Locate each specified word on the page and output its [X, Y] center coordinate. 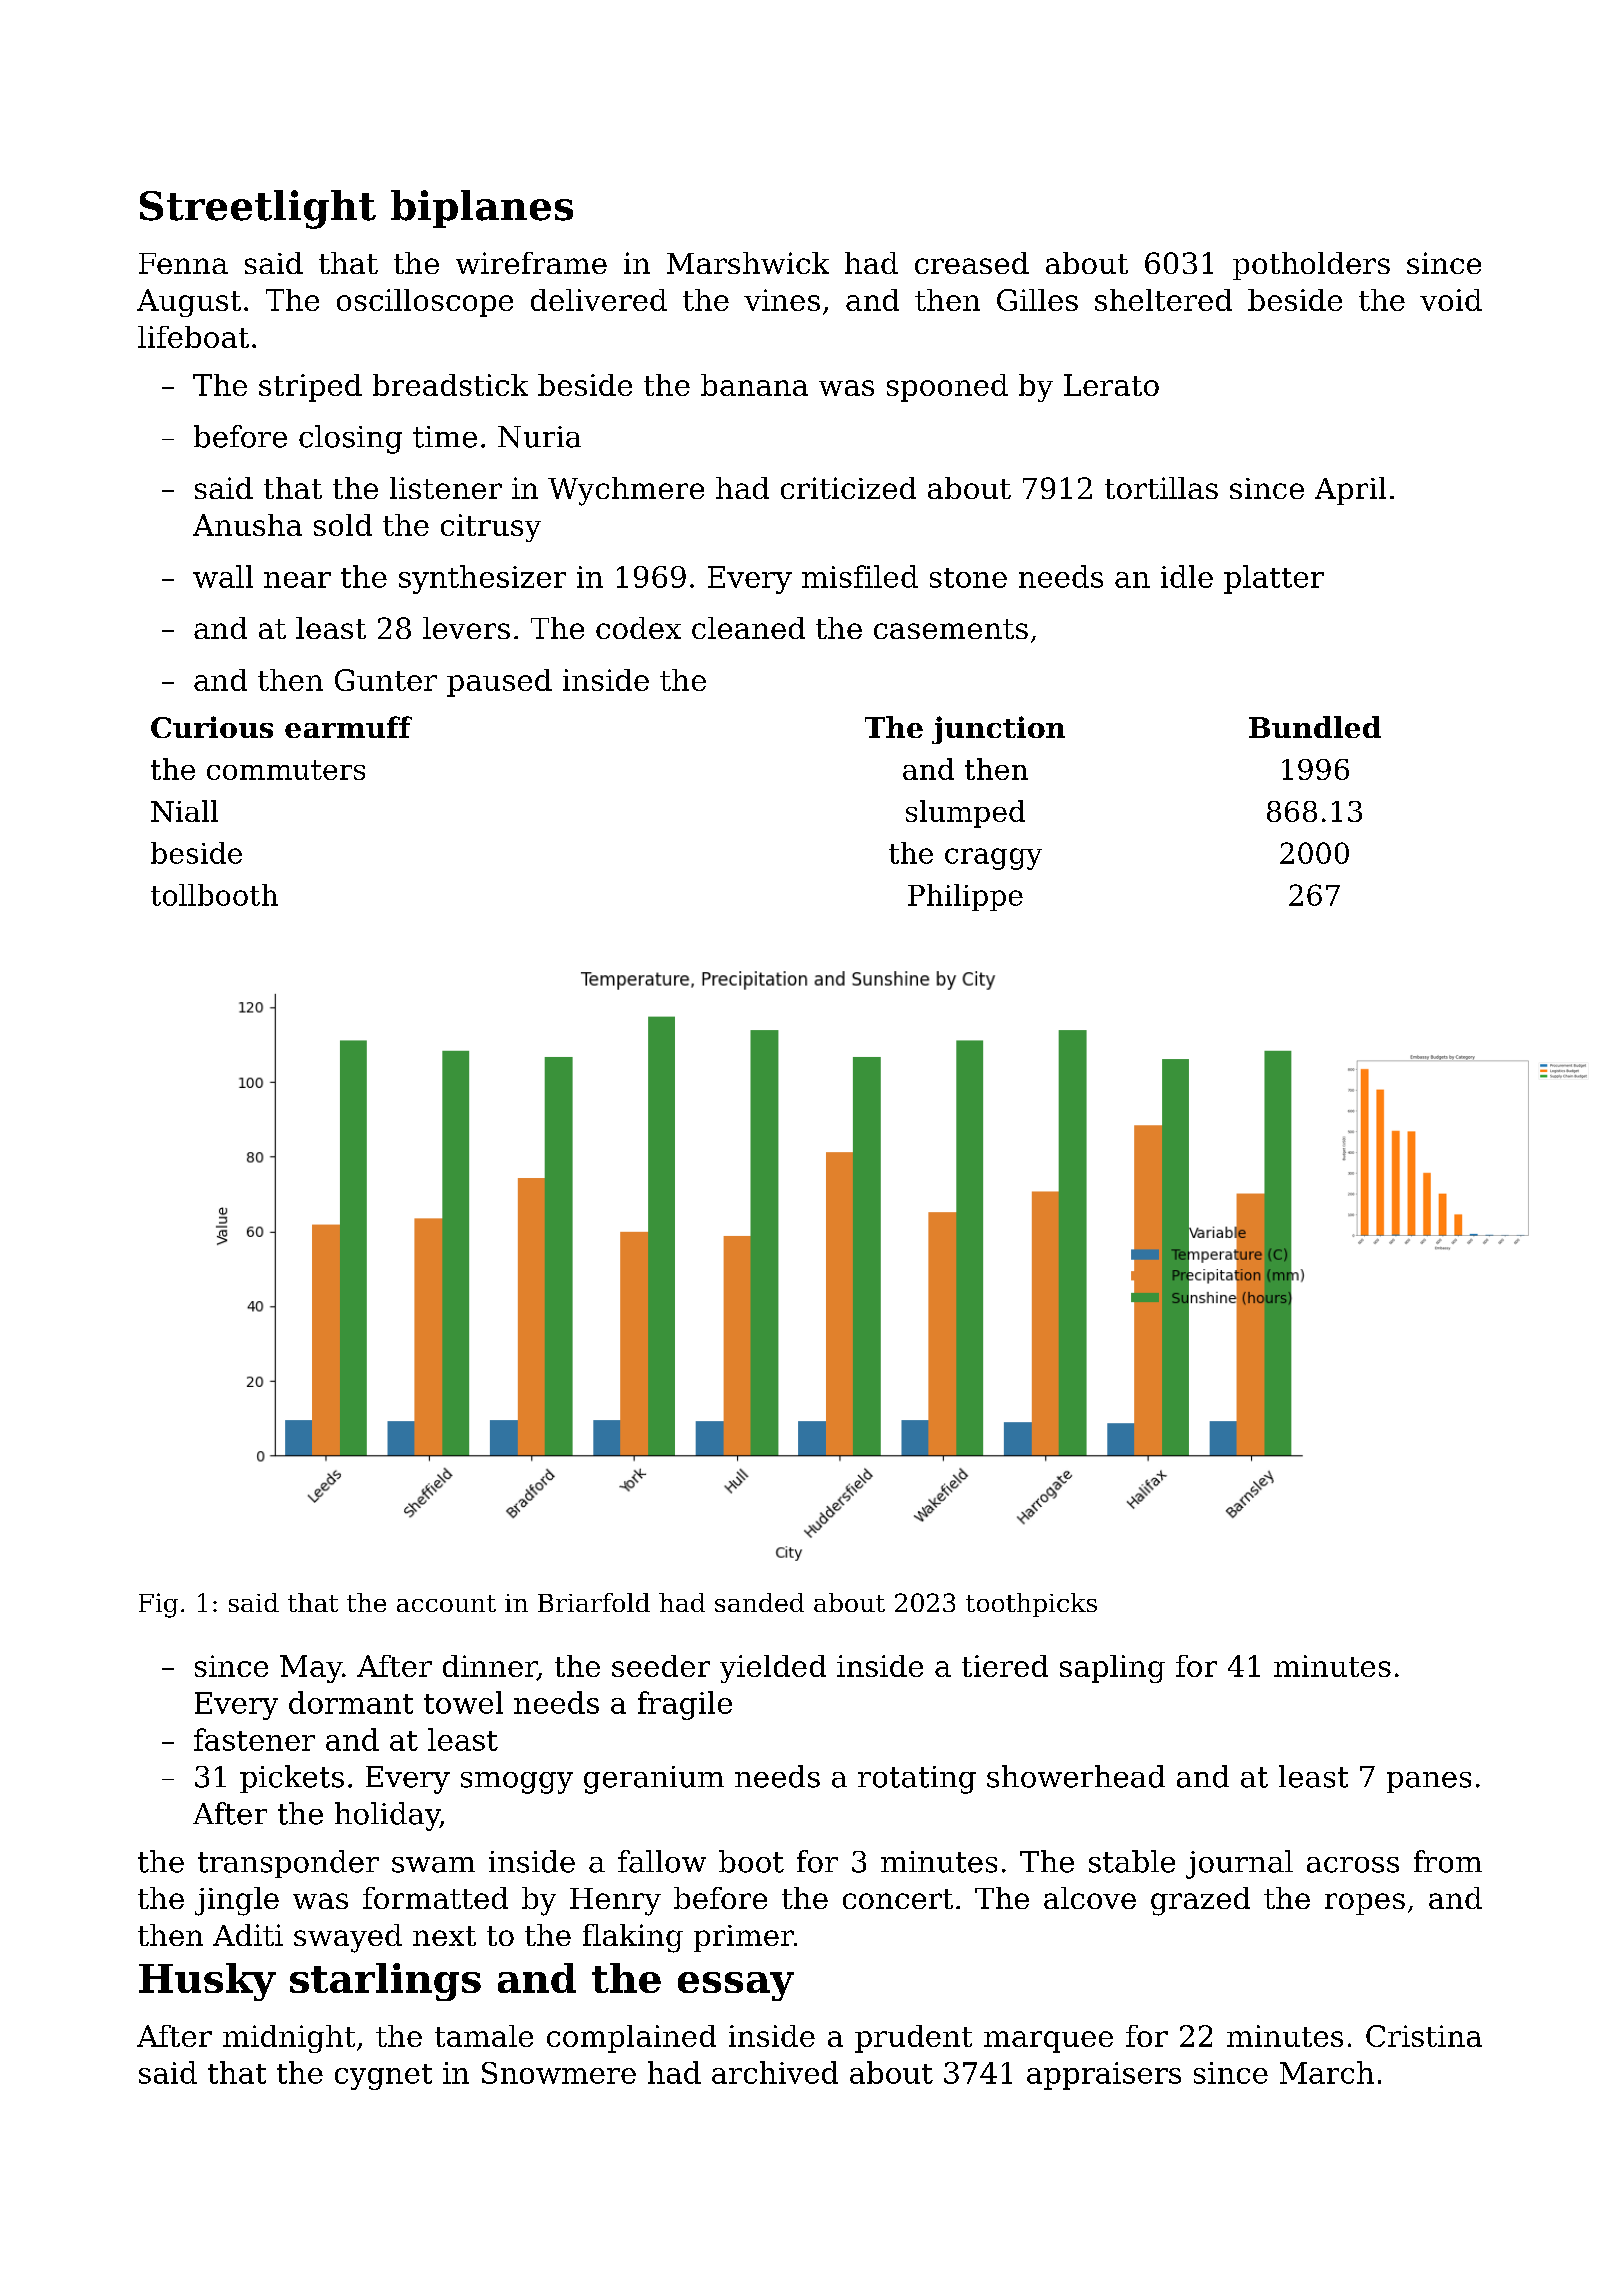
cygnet [383, 2077]
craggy [993, 859]
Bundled [1315, 727]
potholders [1311, 266]
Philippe [965, 897]
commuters [286, 770]
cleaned [748, 628]
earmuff [348, 727]
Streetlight [258, 209]
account [446, 1603]
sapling [1112, 1669]
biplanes [482, 209]
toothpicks [1031, 1605]
